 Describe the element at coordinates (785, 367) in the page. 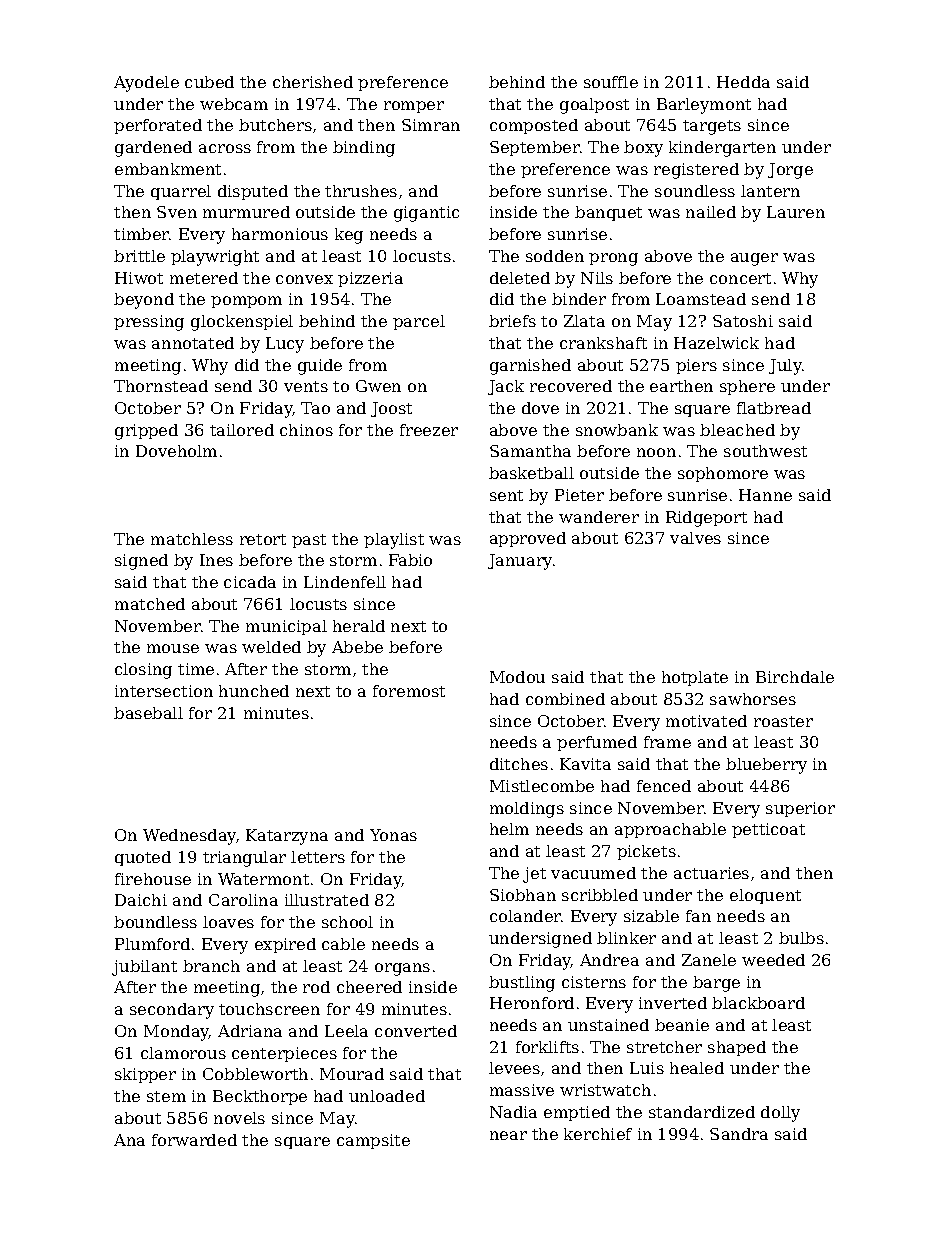

I see `July` at that location.
